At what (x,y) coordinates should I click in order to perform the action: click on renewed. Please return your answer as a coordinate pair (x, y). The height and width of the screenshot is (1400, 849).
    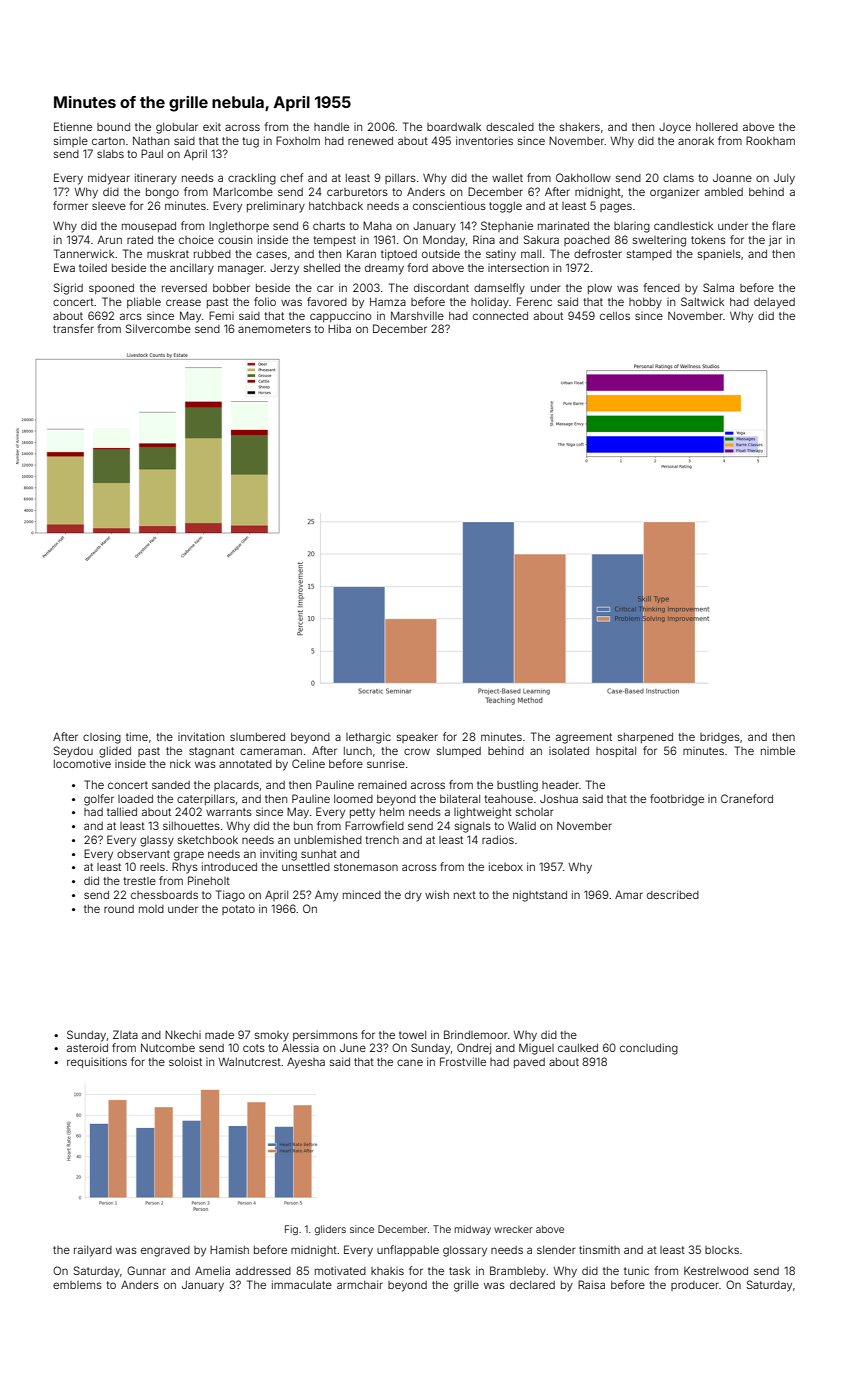
    Looking at the image, I should click on (370, 141).
